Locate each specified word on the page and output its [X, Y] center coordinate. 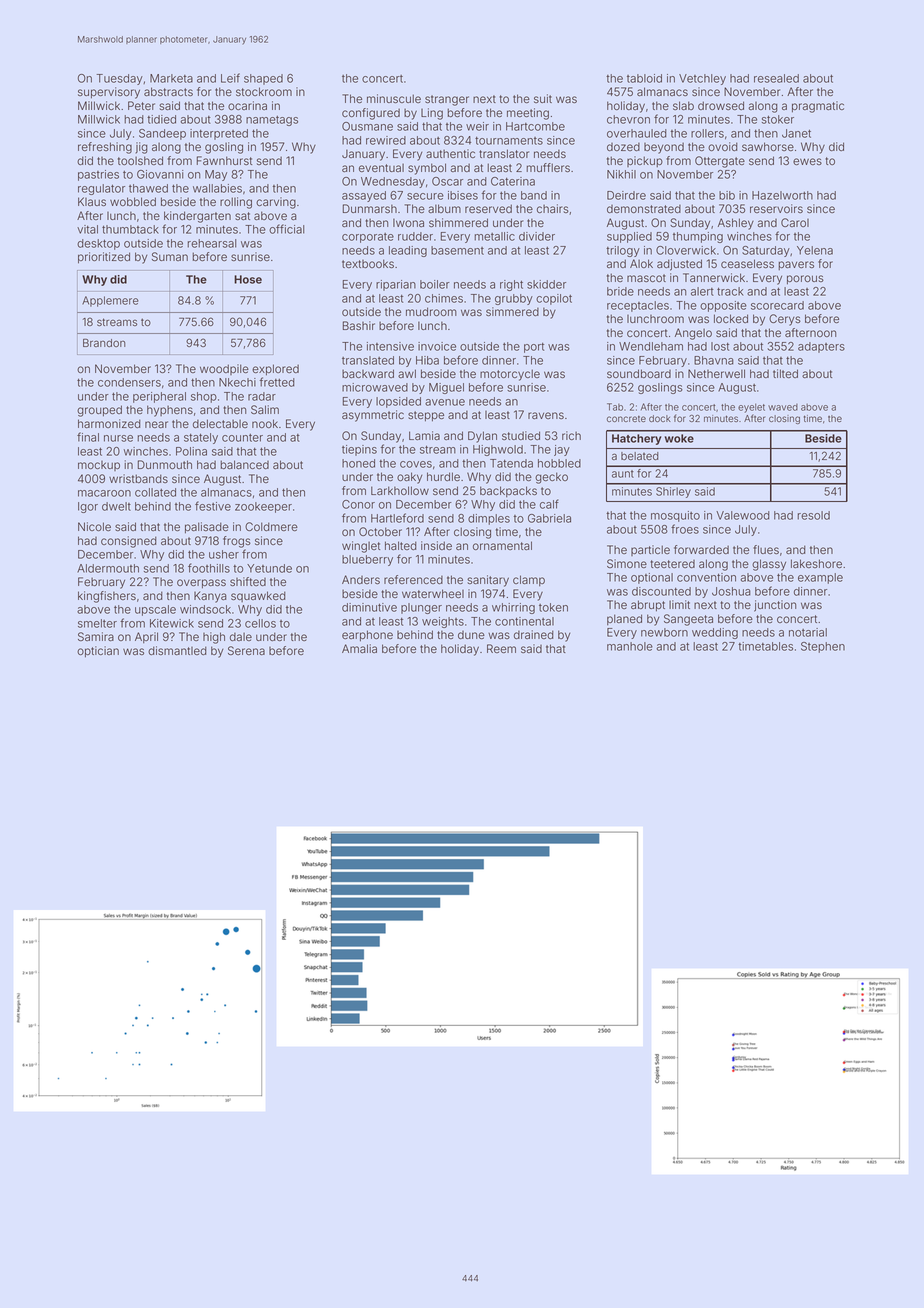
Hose [248, 279]
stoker [778, 119]
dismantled [177, 650]
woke [679, 438]
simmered [512, 311]
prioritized [104, 258]
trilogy [623, 251]
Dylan [482, 437]
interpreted [219, 134]
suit [543, 98]
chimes [444, 298]
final [88, 437]
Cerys [785, 320]
